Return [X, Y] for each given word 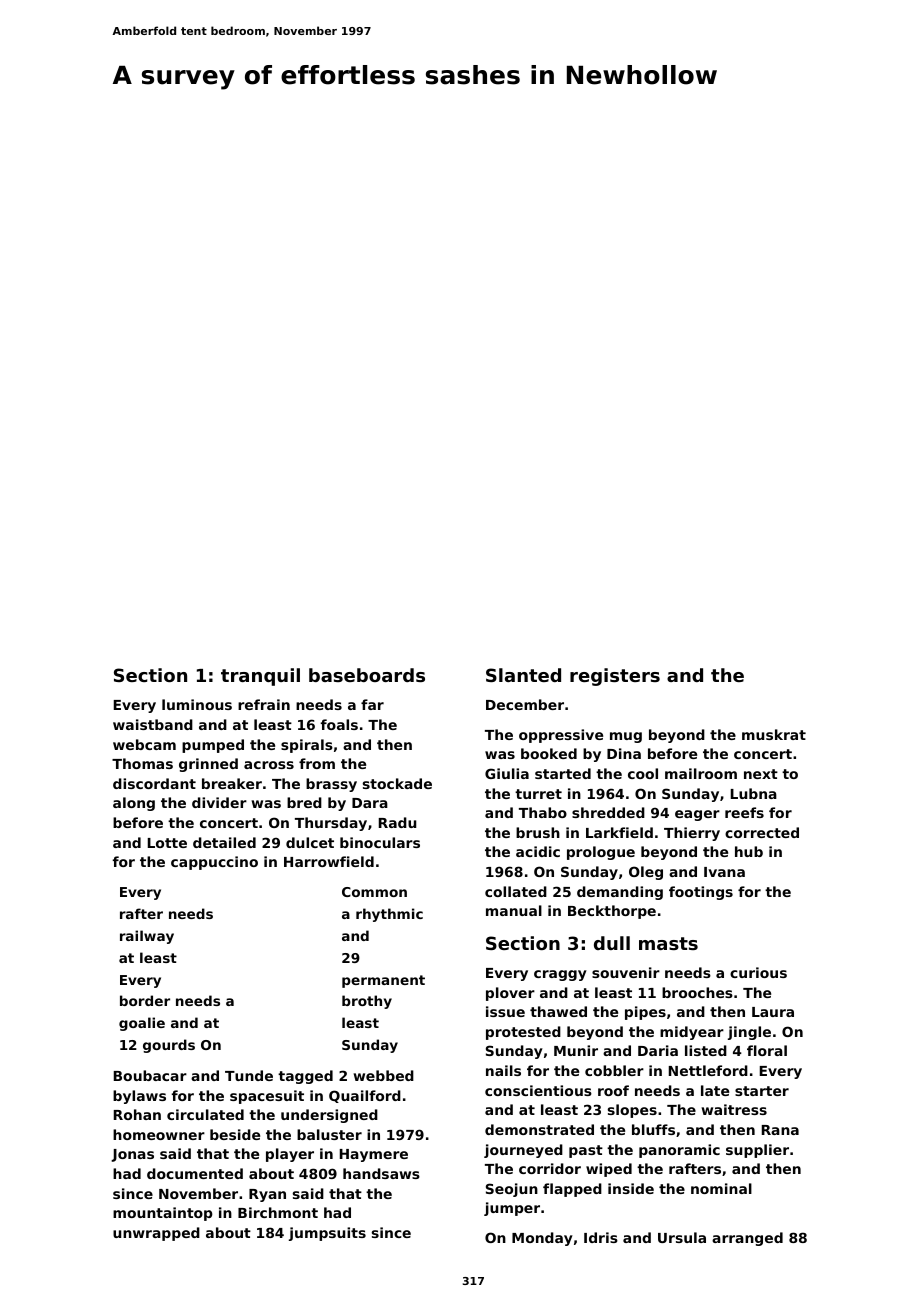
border [145, 1000]
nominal [721, 1188]
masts [668, 943]
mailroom [701, 773]
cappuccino [214, 863]
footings [701, 893]
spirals [307, 746]
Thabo [543, 812]
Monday [542, 1239]
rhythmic [389, 915]
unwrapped [156, 1234]
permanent [383, 981]
